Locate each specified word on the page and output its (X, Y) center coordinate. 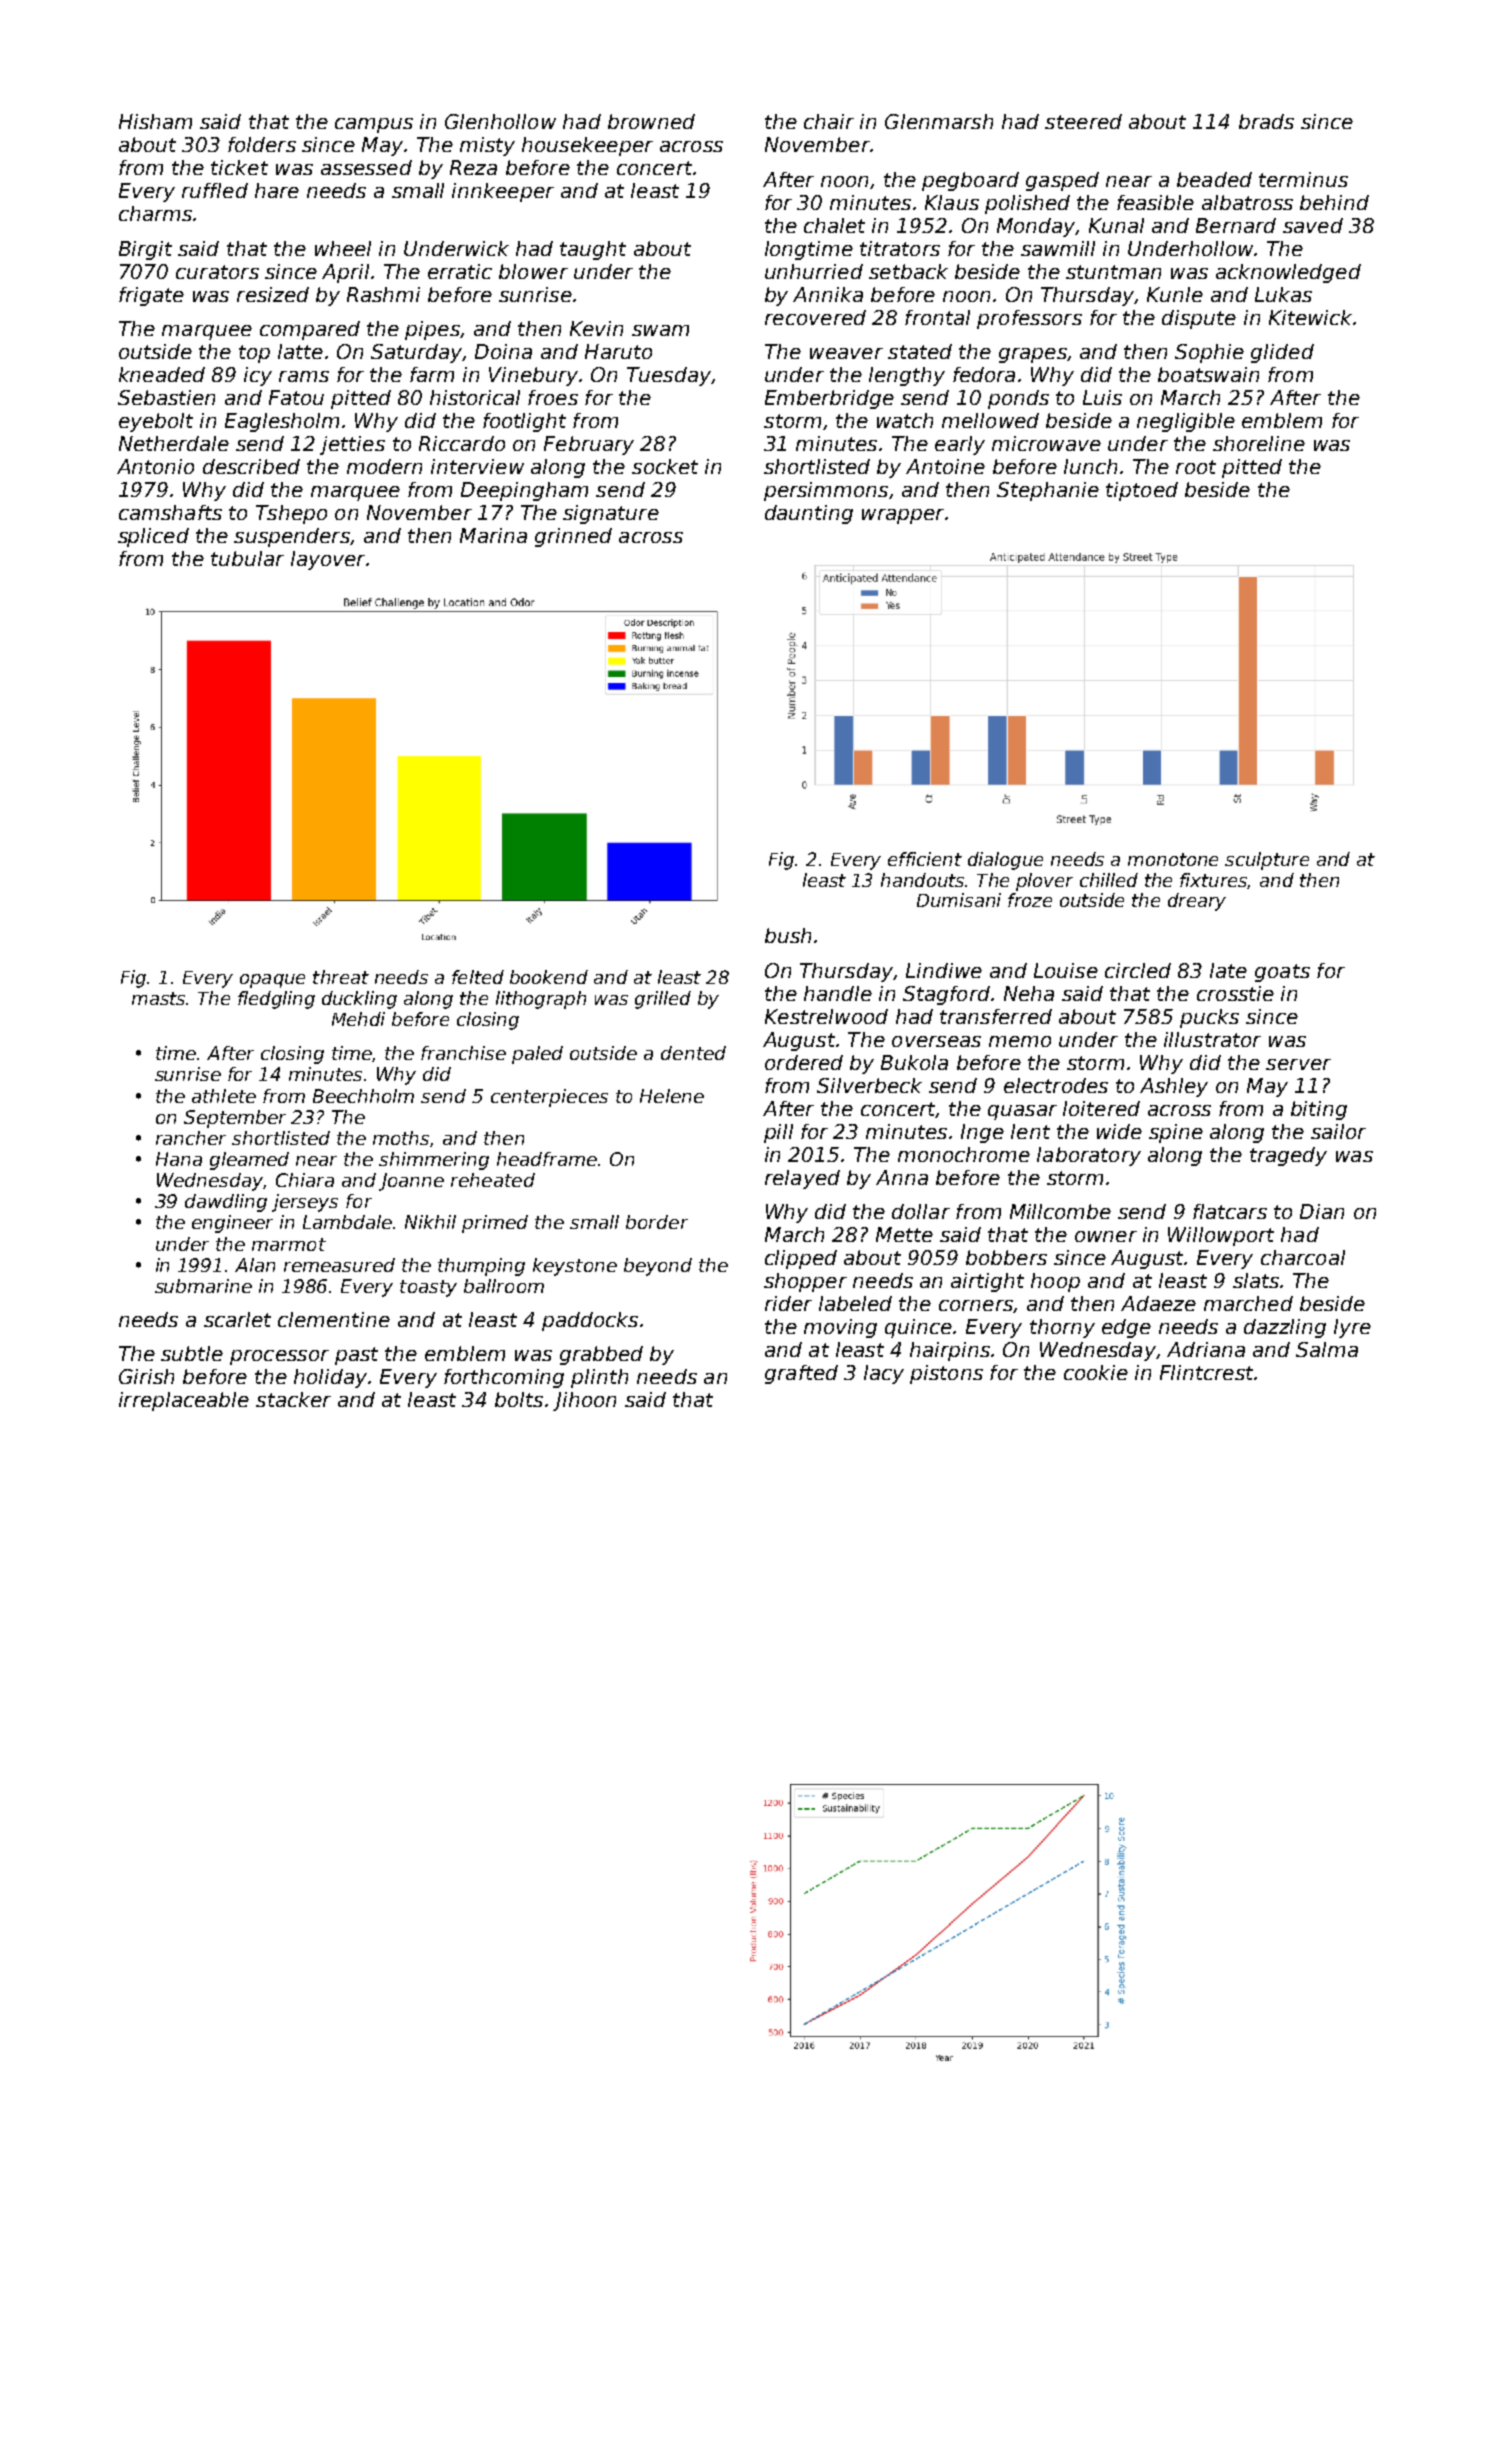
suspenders (292, 537)
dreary (1197, 902)
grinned (573, 537)
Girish (146, 1376)
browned (651, 121)
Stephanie (1048, 491)
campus (374, 125)
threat (341, 977)
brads (1266, 121)
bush (788, 935)
